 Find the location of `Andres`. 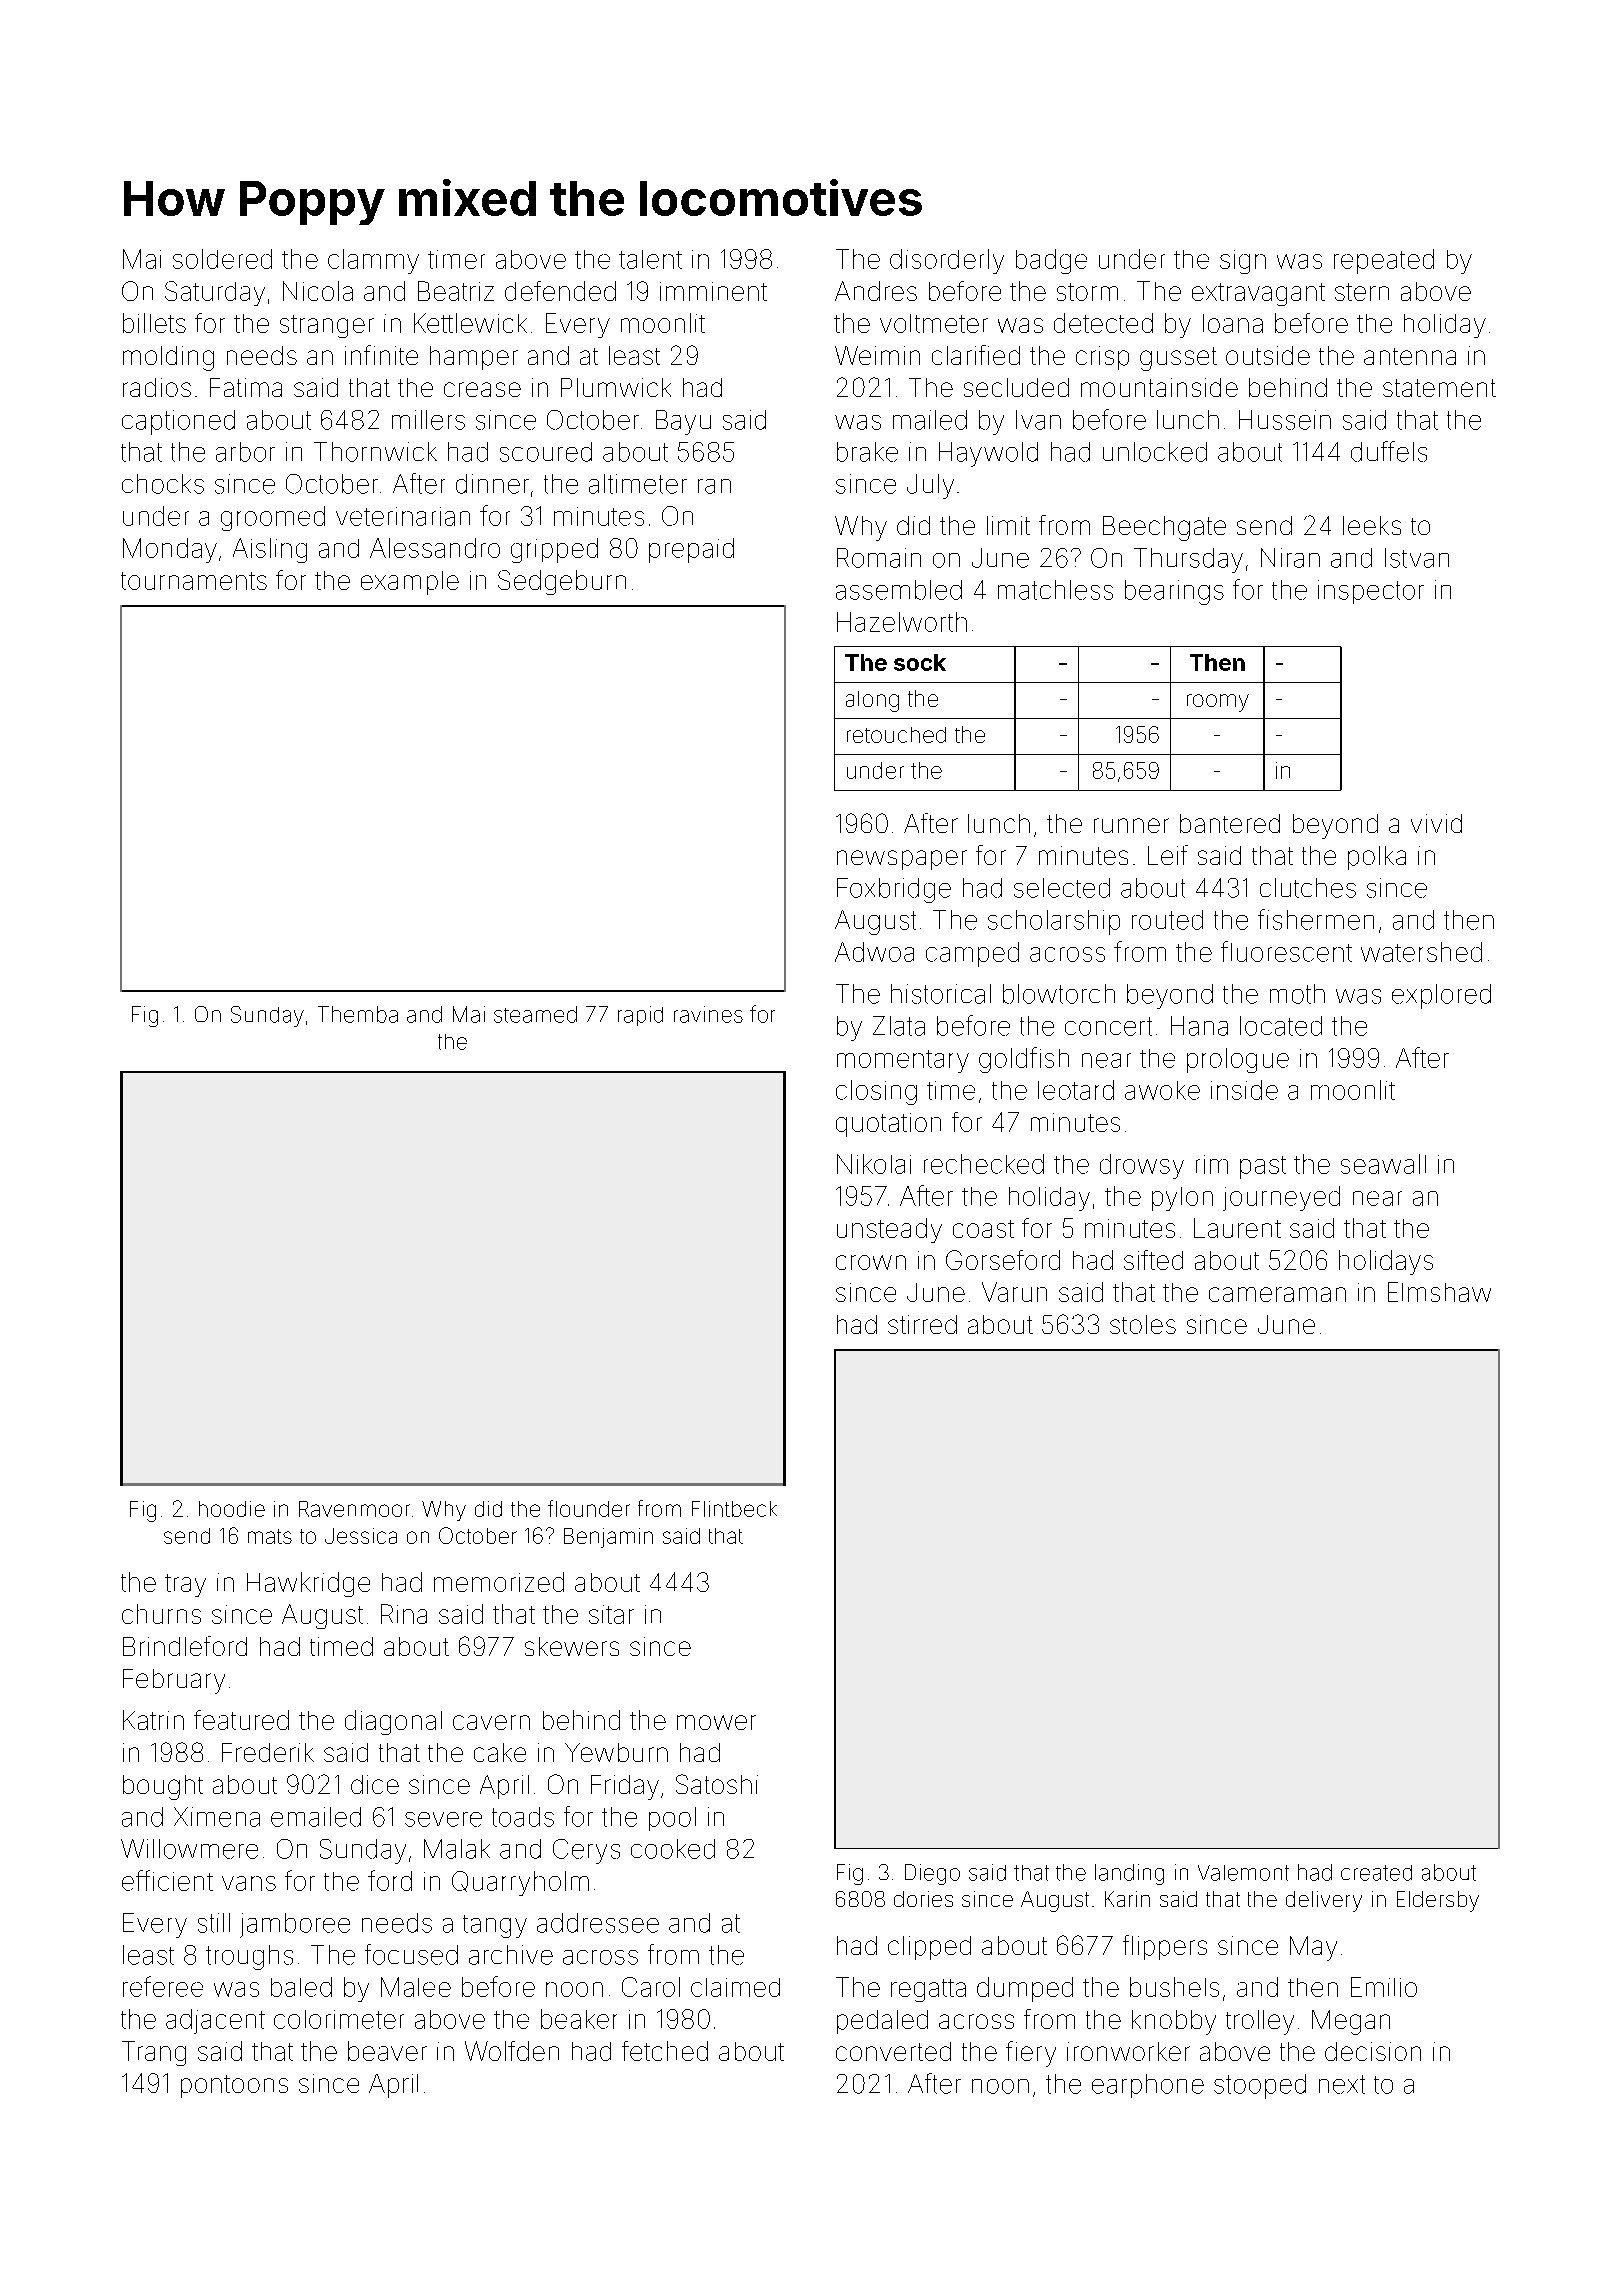

Andres is located at coordinates (876, 291).
